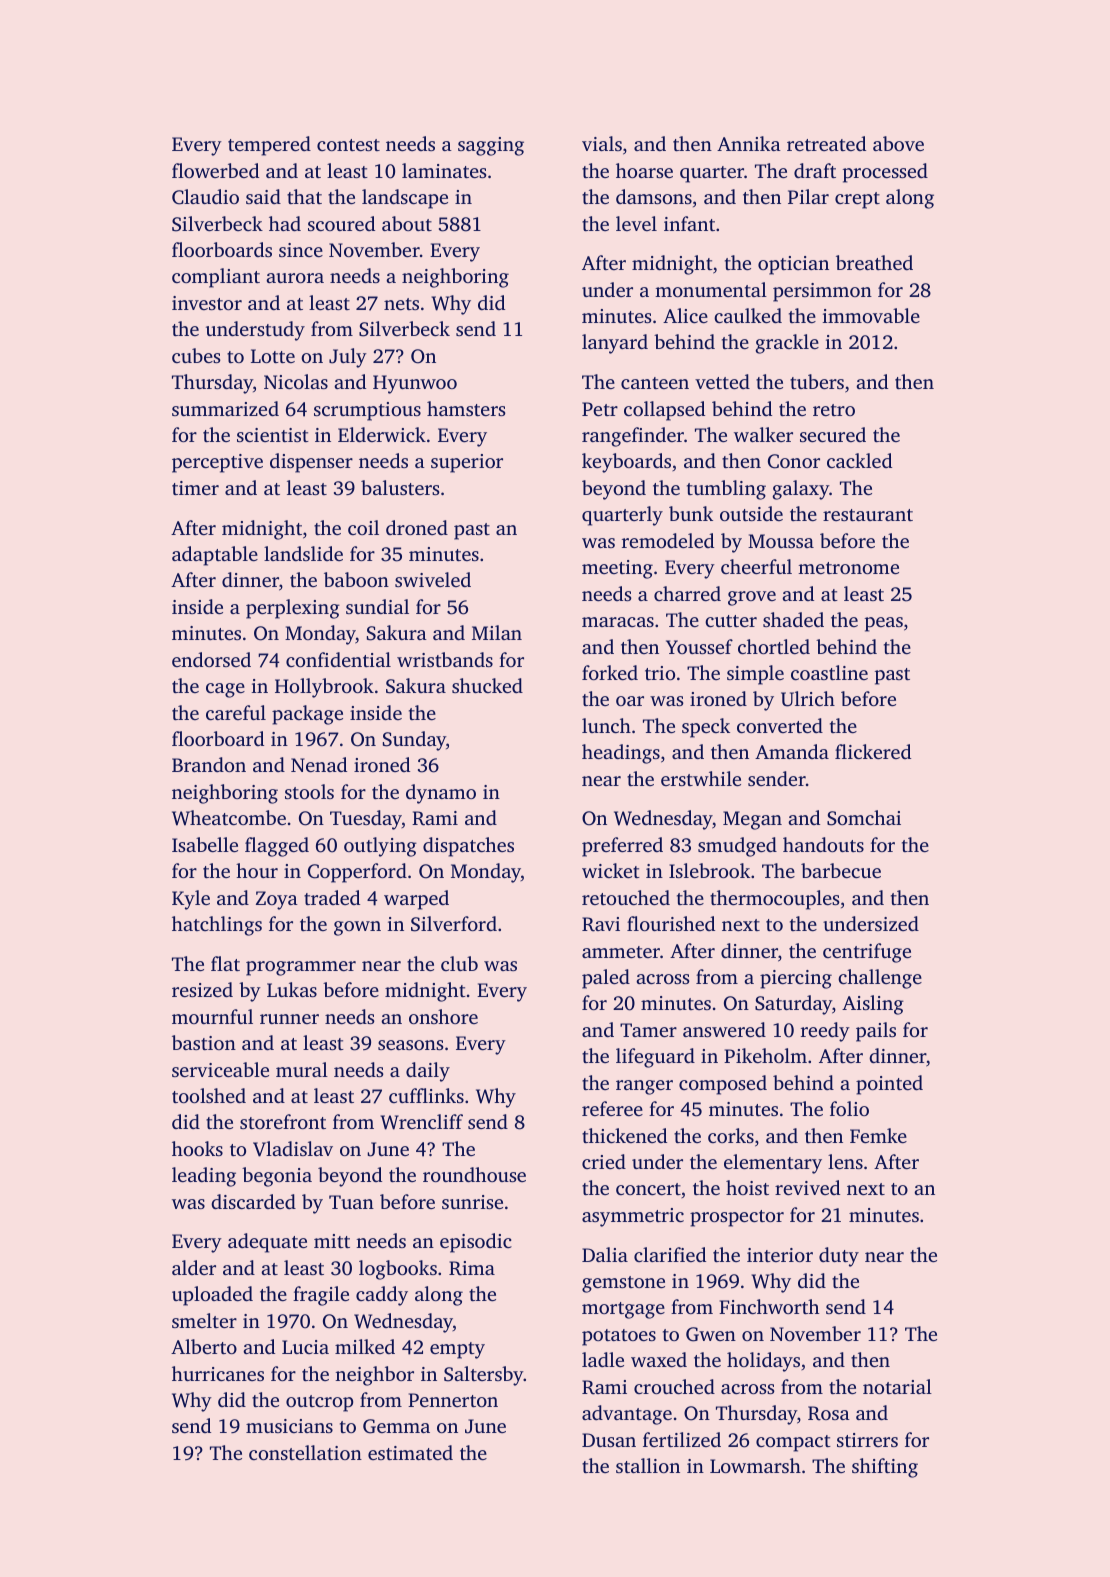 This document has width=1110, height=1577. What do you see at coordinates (301, 250) in the document?
I see `since` at bounding box center [301, 250].
